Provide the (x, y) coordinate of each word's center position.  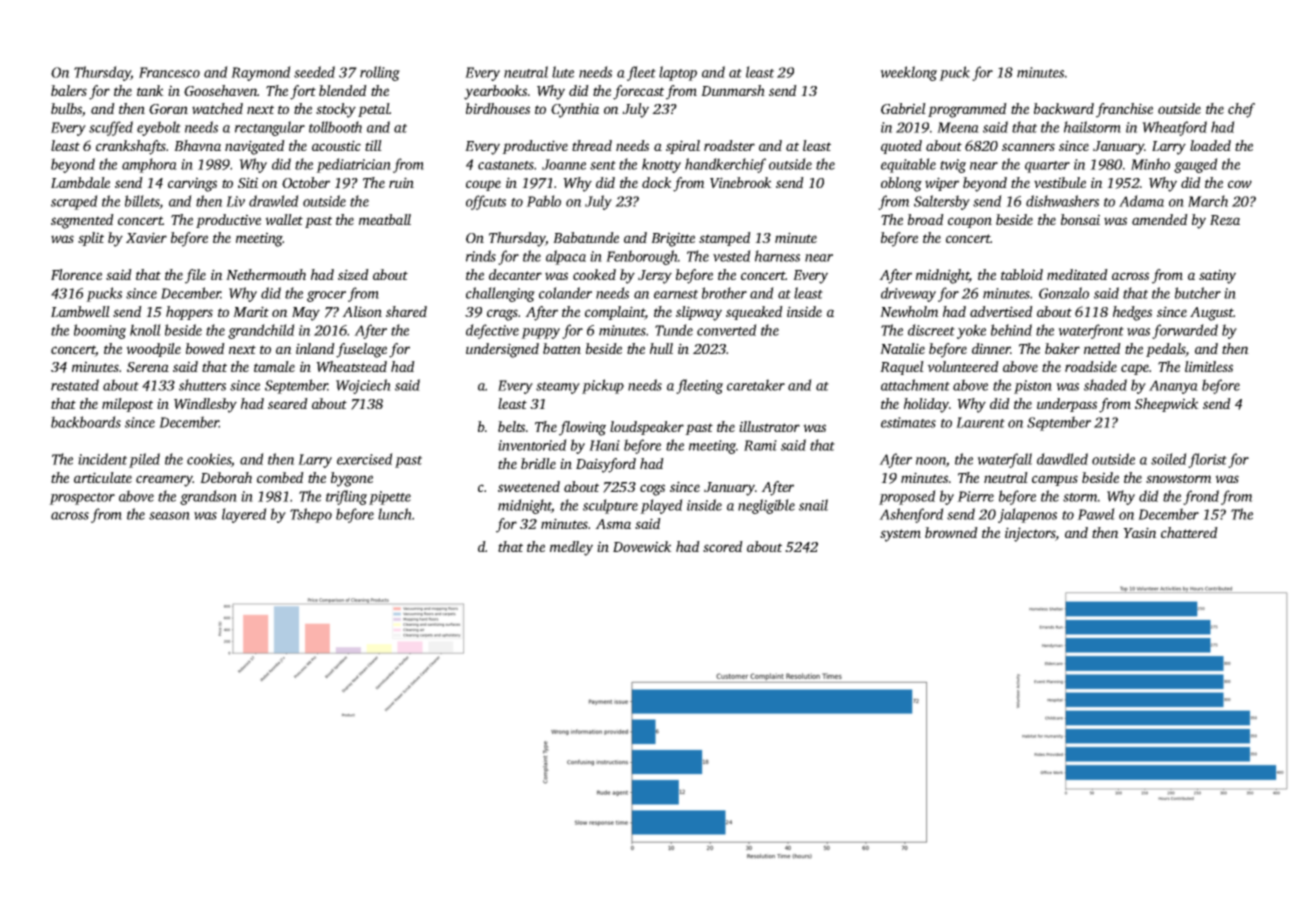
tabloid (1022, 274)
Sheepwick (1167, 405)
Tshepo (311, 515)
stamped (725, 239)
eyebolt (159, 128)
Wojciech (363, 386)
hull (661, 348)
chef (1241, 110)
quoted (901, 147)
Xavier (146, 237)
